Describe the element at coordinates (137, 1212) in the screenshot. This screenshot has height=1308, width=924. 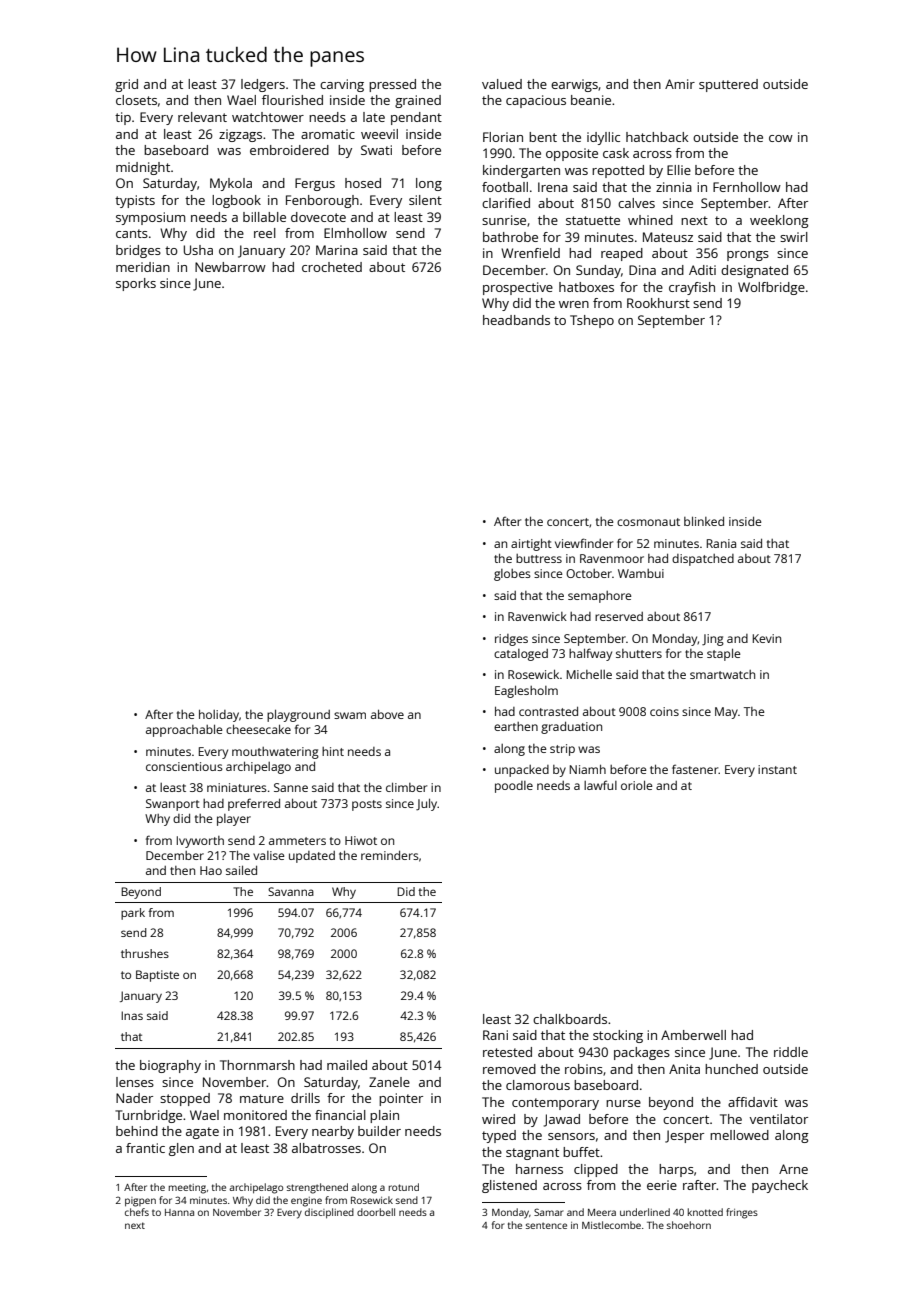
I see `chefs` at that location.
